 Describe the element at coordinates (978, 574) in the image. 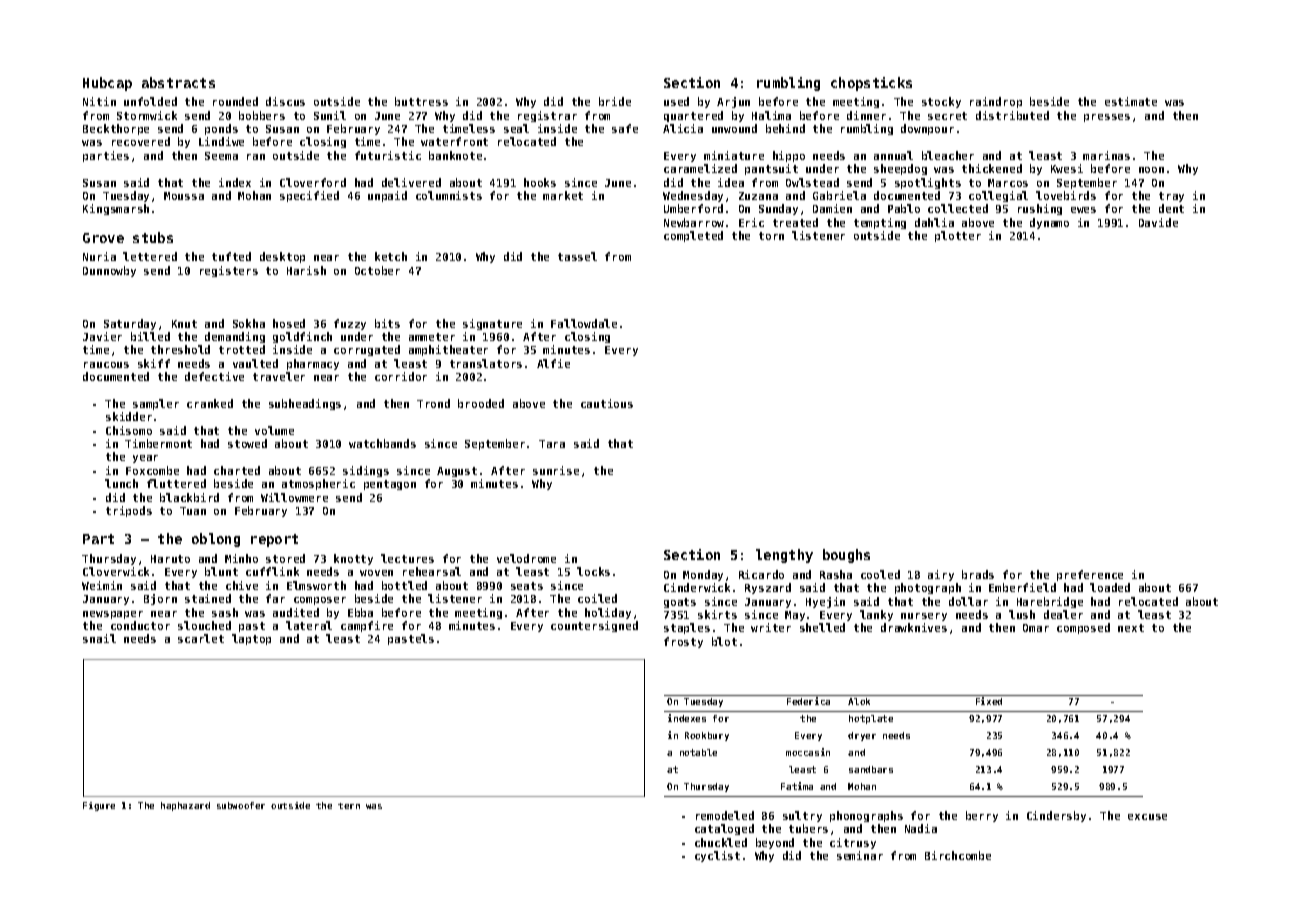

I see `brads` at that location.
